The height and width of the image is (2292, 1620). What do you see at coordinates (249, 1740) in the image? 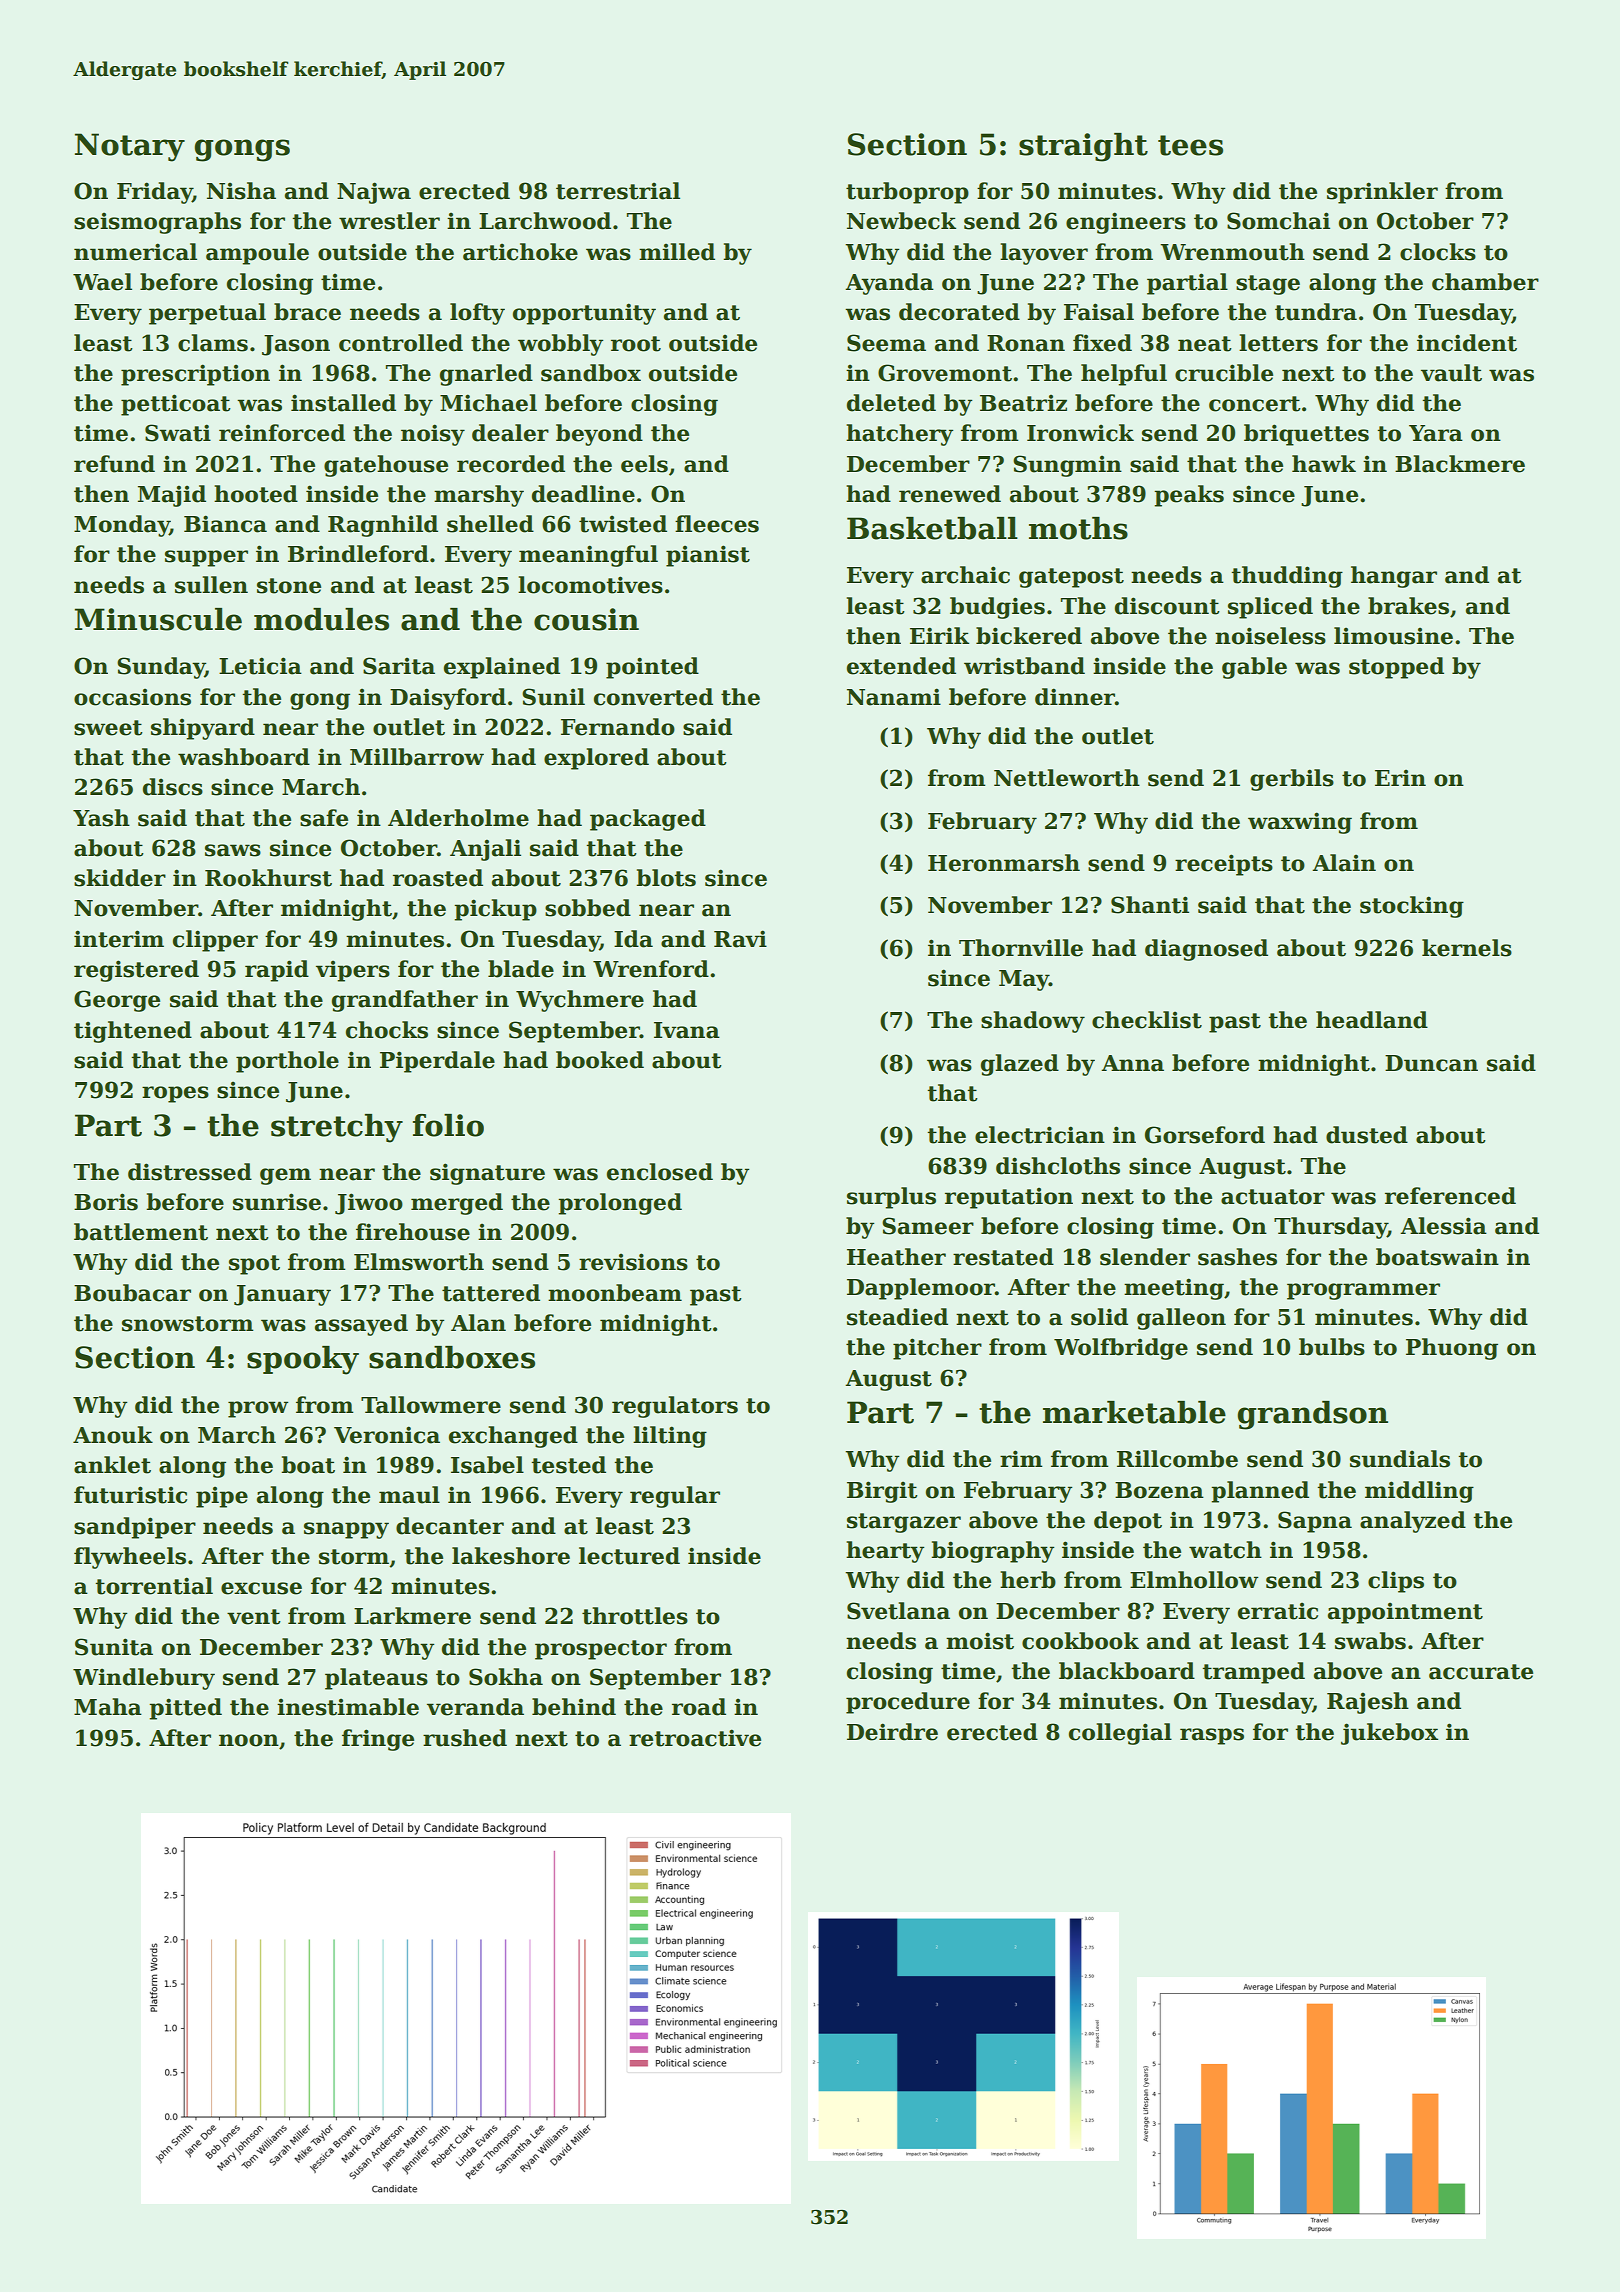
I see `noon` at bounding box center [249, 1740].
